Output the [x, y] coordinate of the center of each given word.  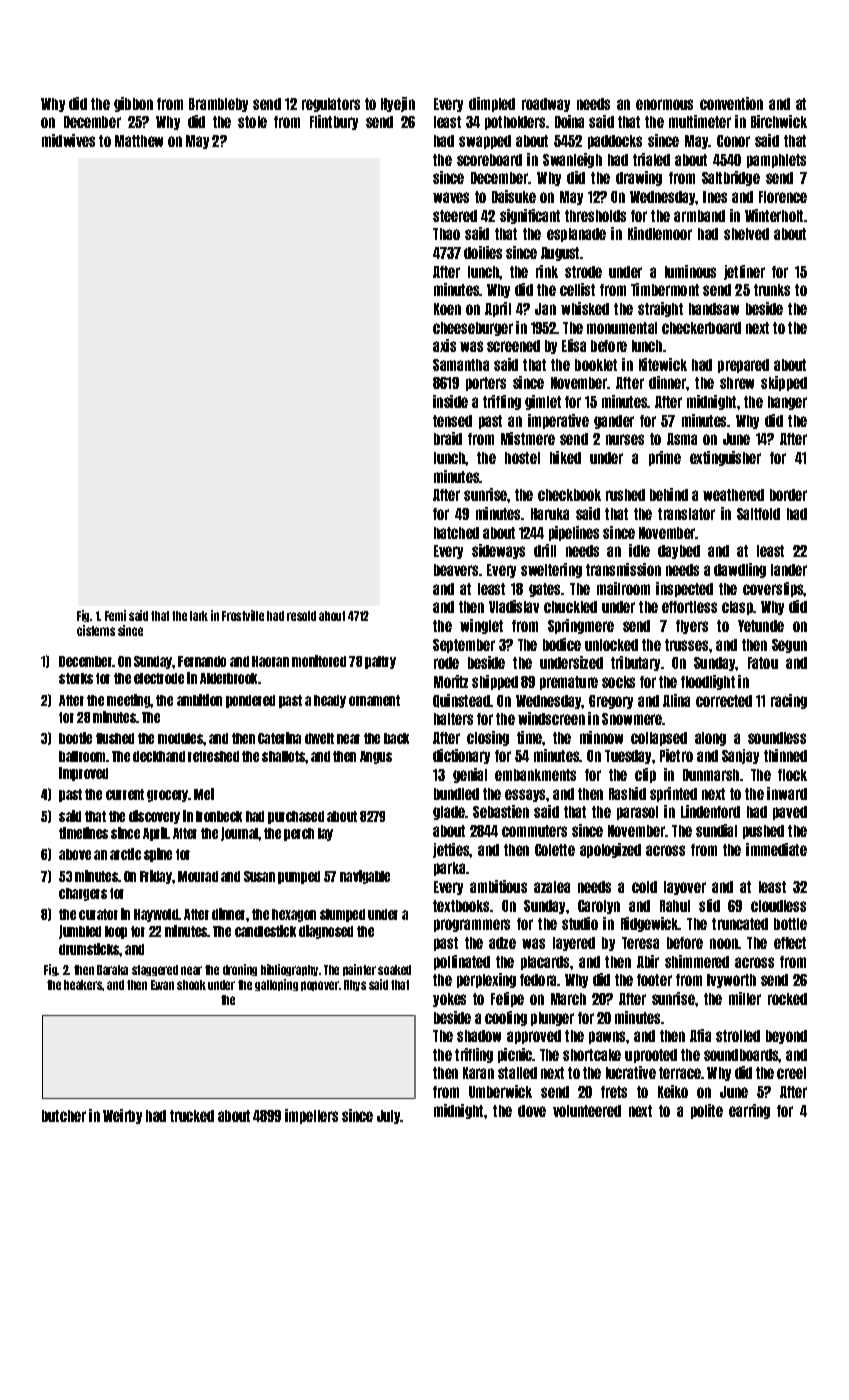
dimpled [492, 104]
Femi [115, 615]
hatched [456, 533]
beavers [457, 570]
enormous [664, 104]
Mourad [198, 876]
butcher [64, 1116]
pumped [299, 877]
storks [76, 678]
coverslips [773, 589]
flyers [692, 627]
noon [724, 943]
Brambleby [218, 105]
